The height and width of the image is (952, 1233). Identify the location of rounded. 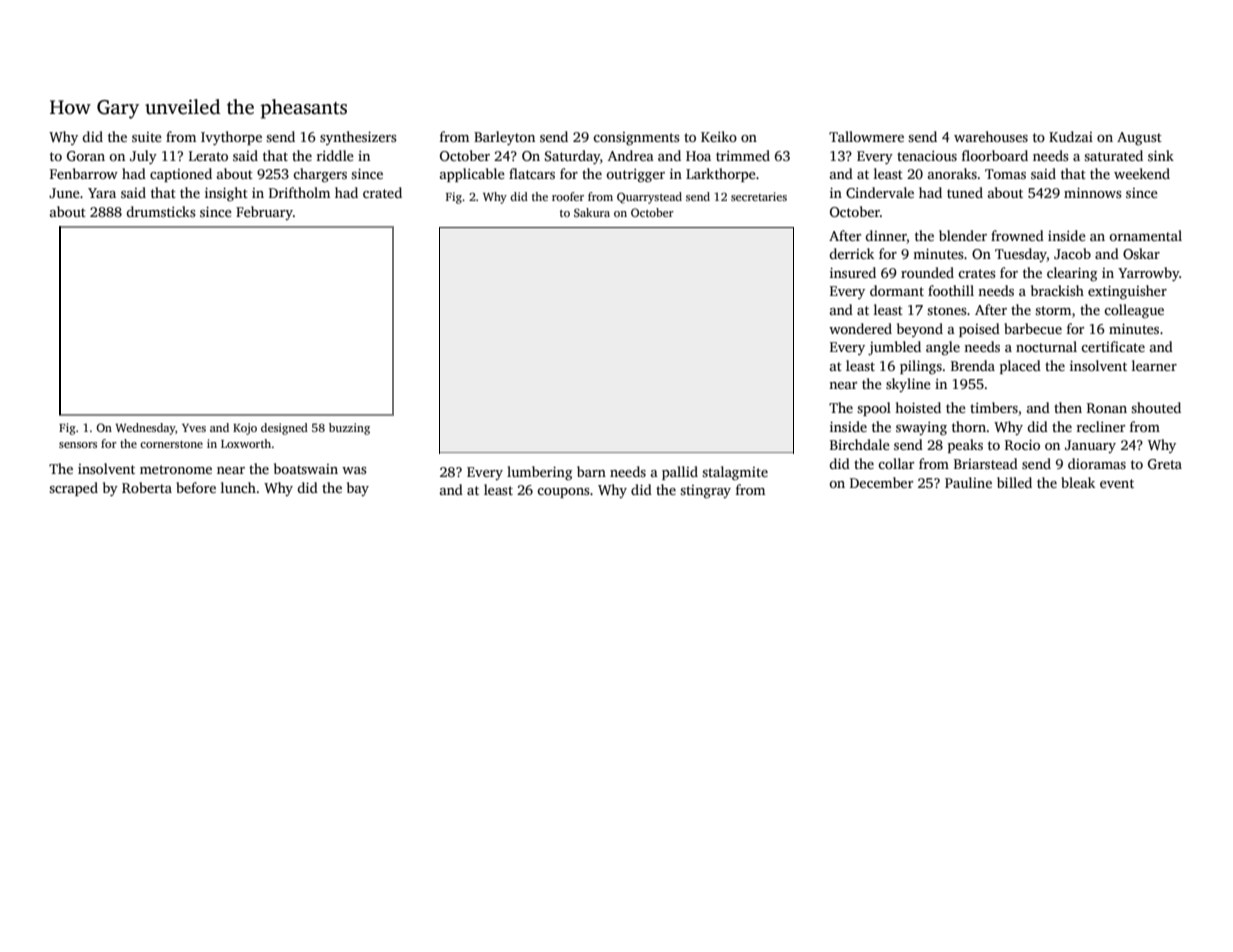
(927, 272).
